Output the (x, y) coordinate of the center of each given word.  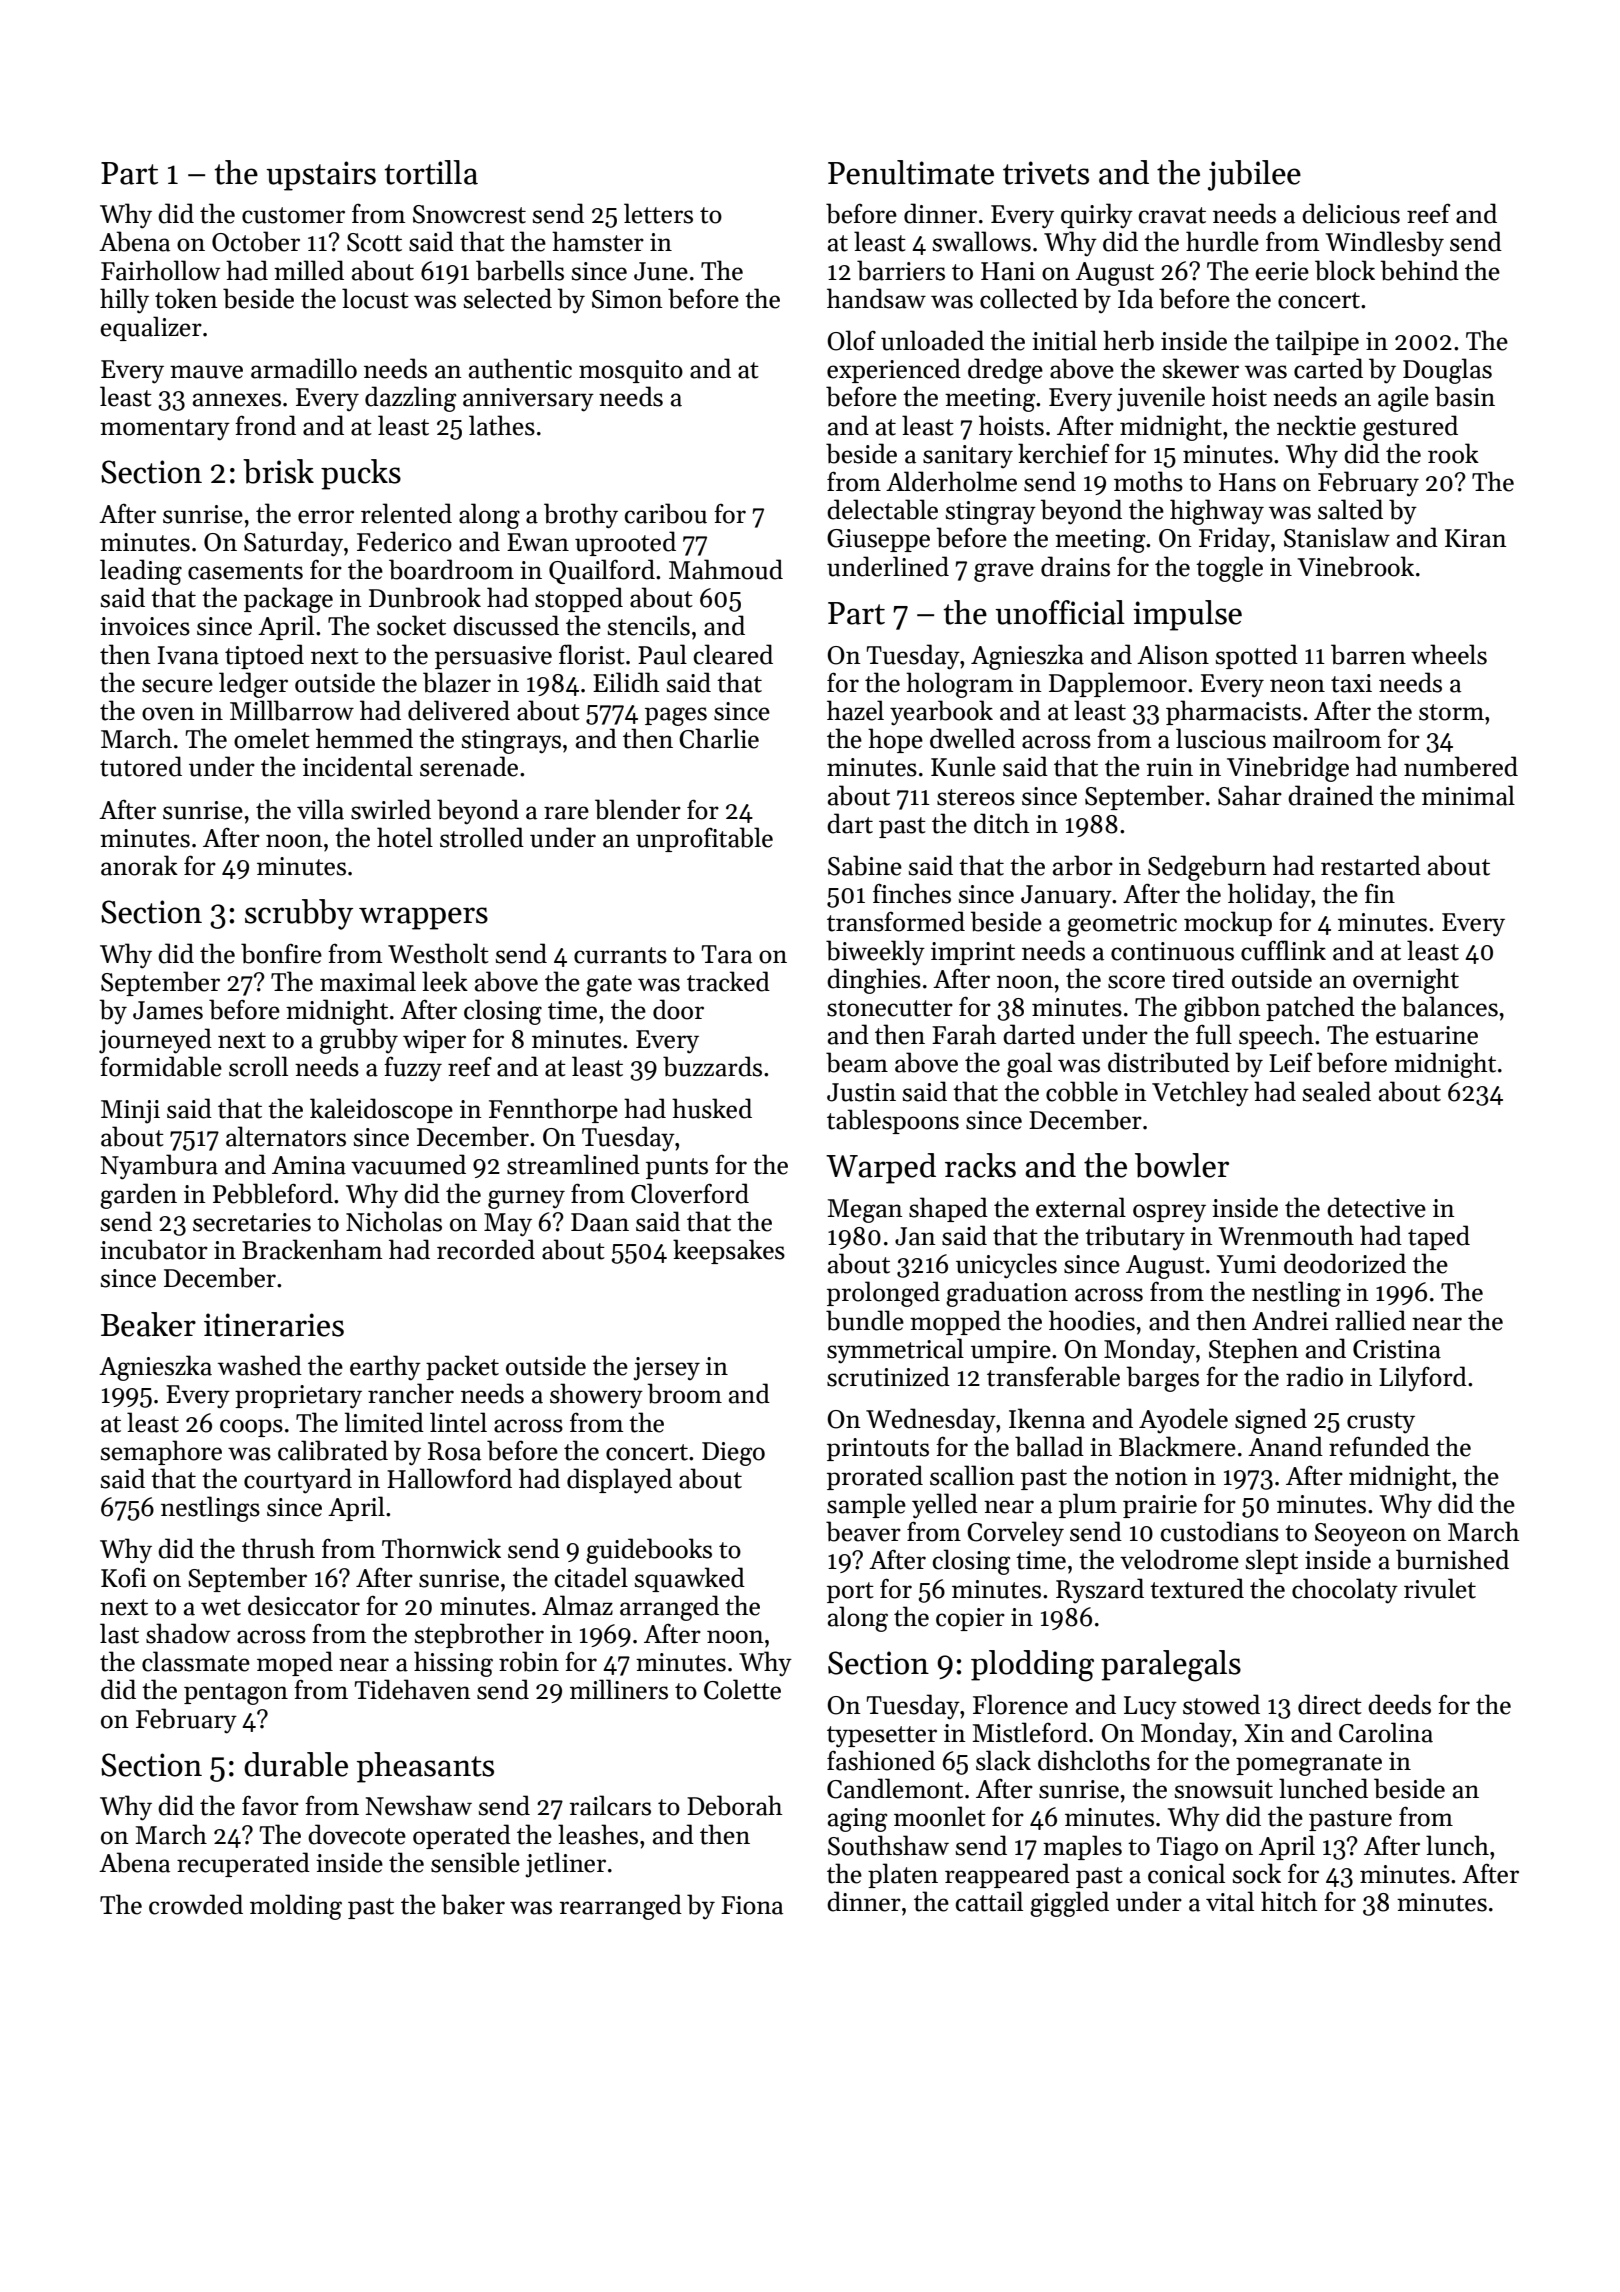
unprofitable (704, 839)
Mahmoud (726, 569)
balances (1450, 1006)
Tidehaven (413, 1689)
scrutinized (888, 1376)
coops (251, 1428)
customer (293, 215)
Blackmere (1177, 1446)
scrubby (299, 914)
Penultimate (911, 172)
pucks (361, 474)
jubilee (1254, 175)
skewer (1200, 368)
